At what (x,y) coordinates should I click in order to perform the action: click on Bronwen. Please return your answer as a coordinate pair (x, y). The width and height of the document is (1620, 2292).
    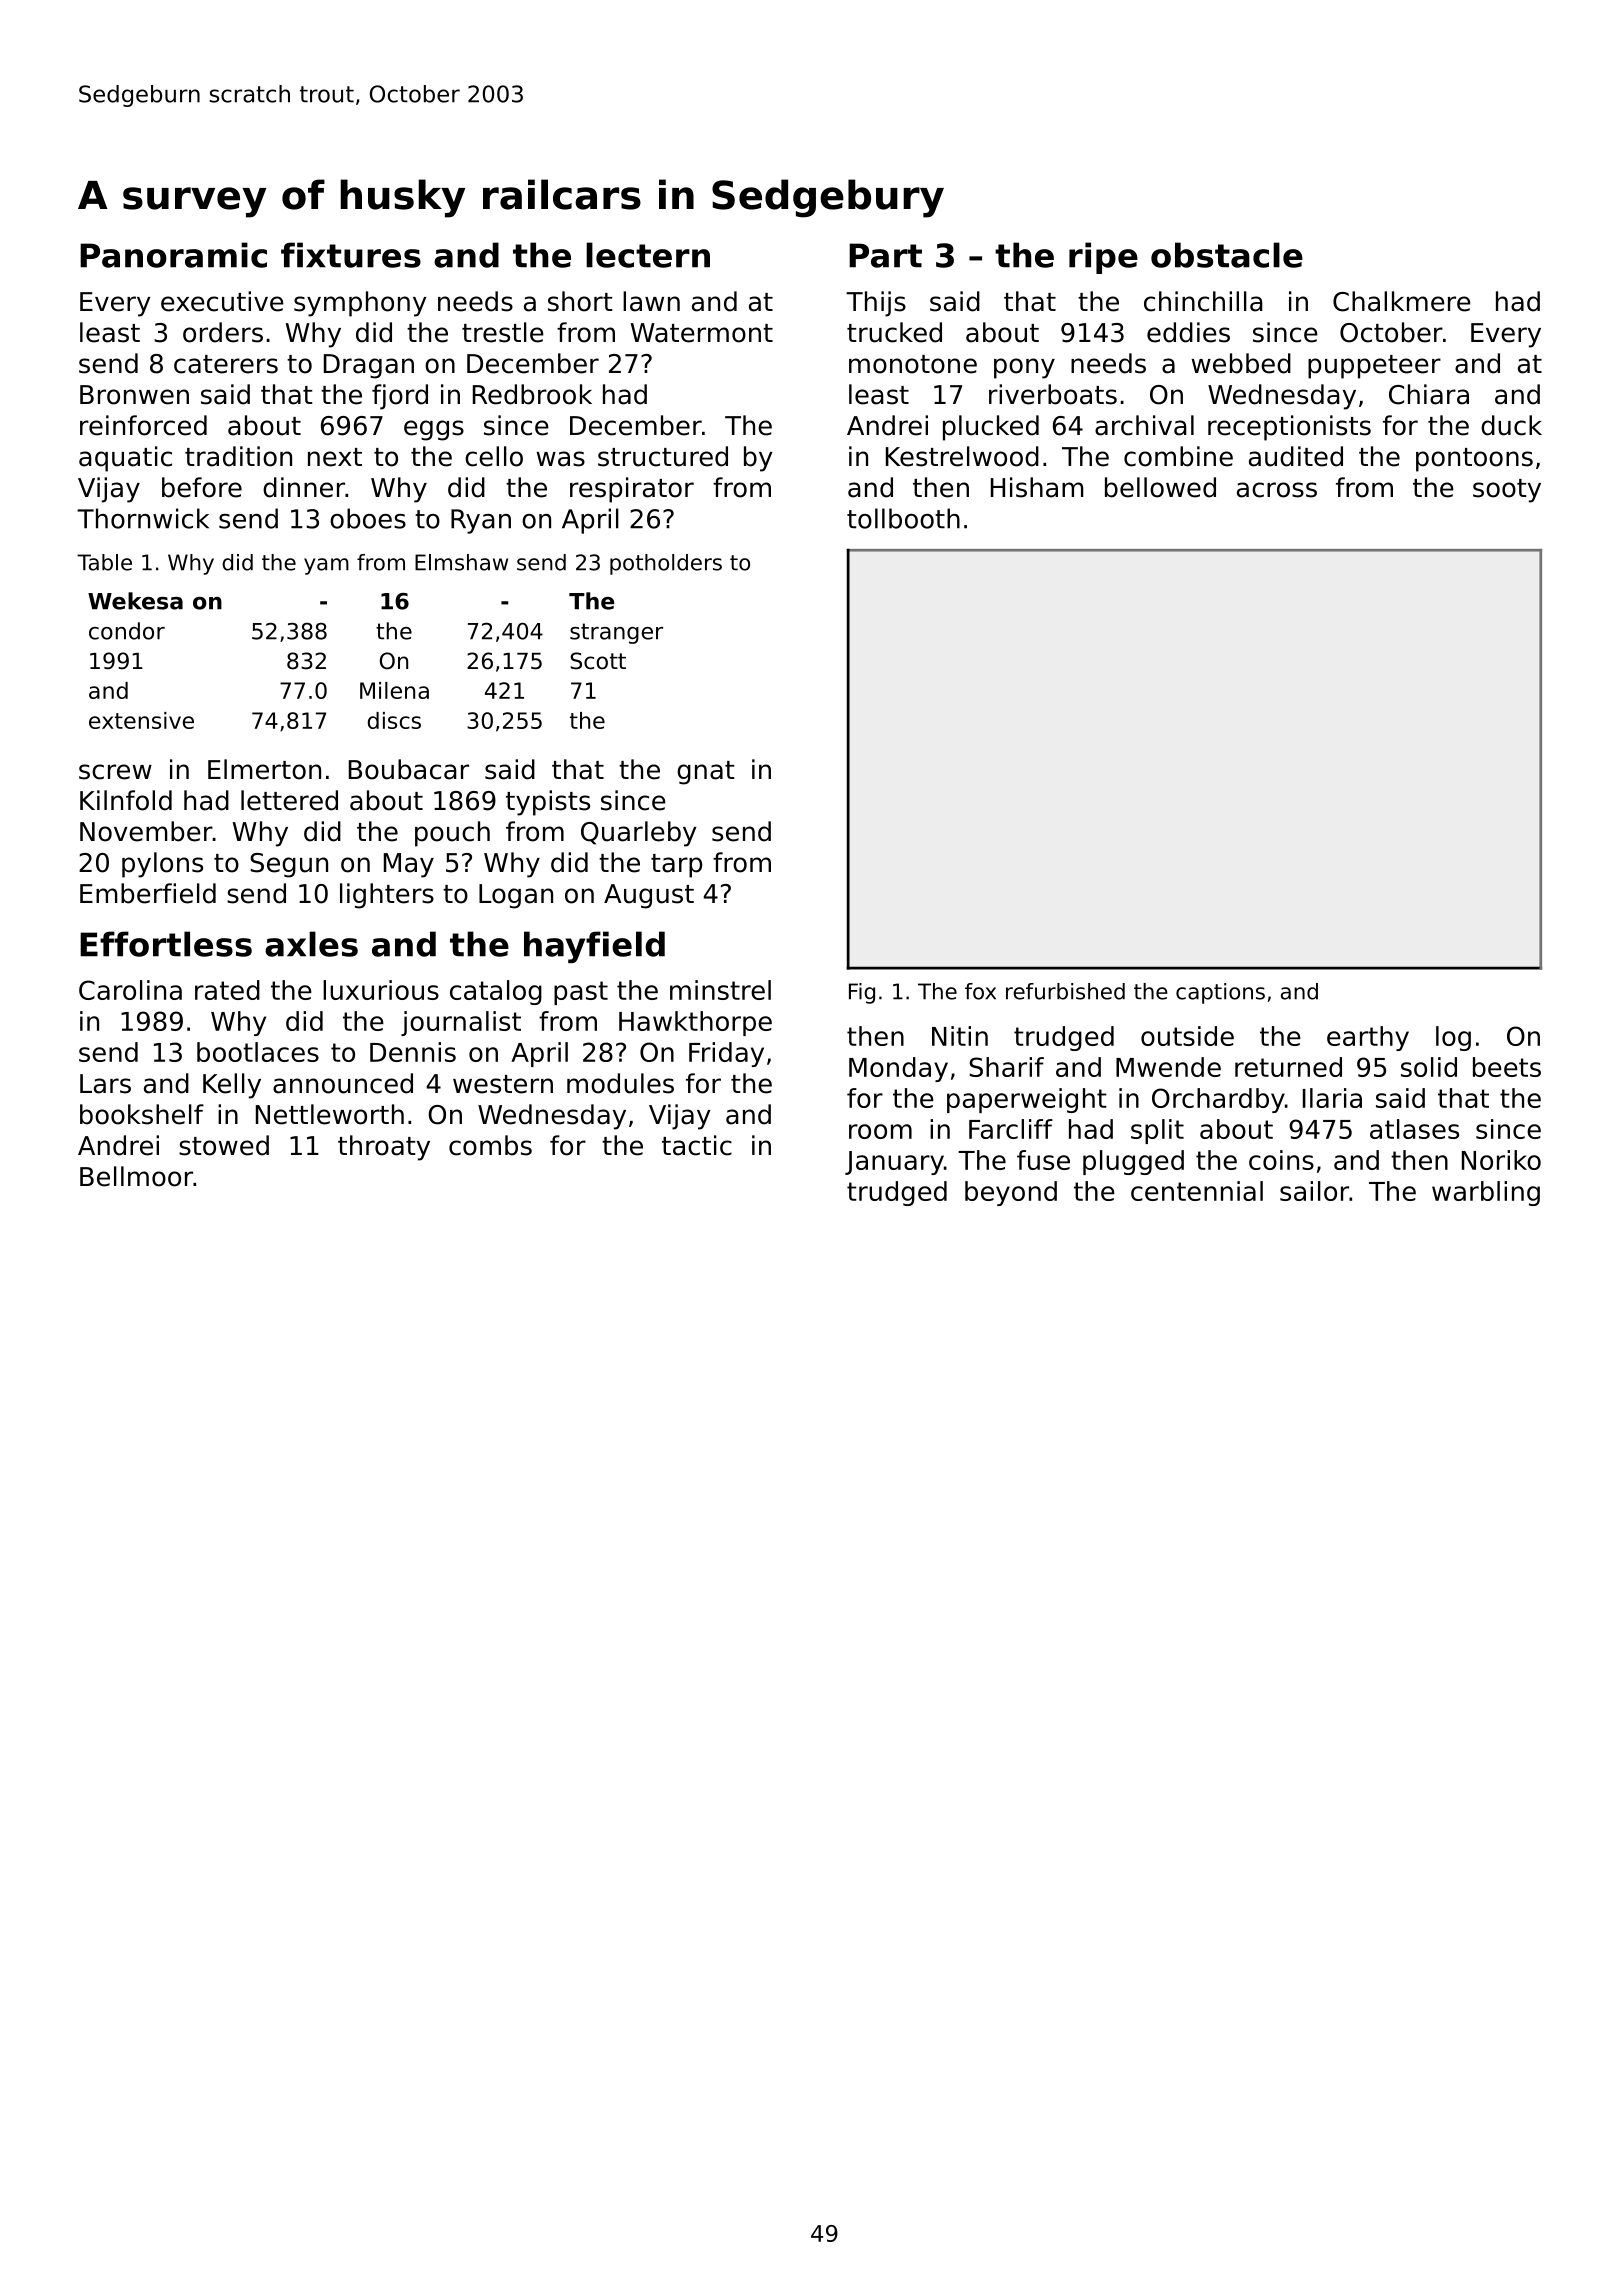
    Looking at the image, I should click on (134, 395).
